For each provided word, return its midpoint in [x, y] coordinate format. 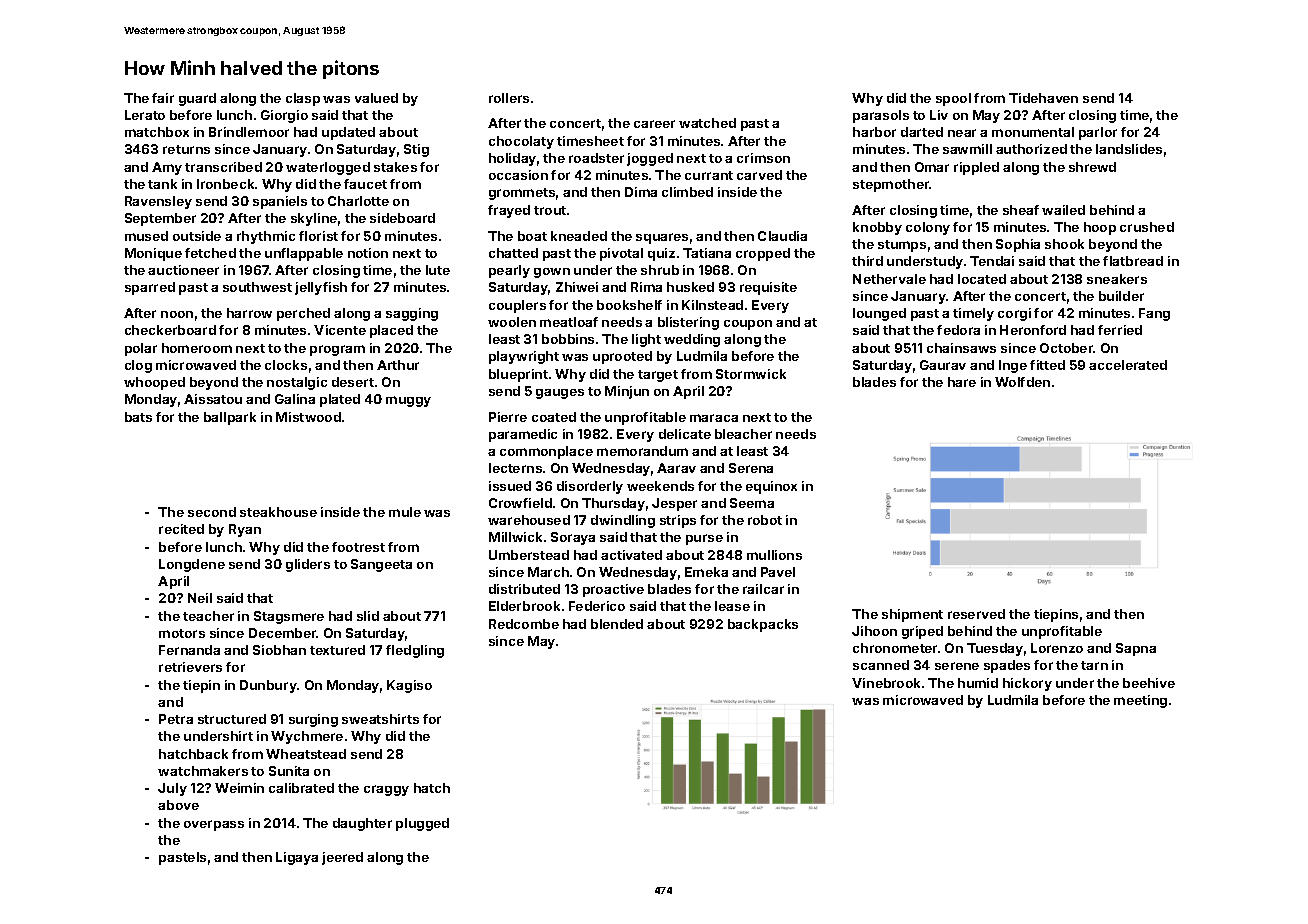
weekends [660, 486]
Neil [200, 598]
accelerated [1128, 365]
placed [391, 331]
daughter [362, 824]
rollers [509, 98]
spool [953, 99]
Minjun [627, 392]
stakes [395, 167]
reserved [976, 614]
